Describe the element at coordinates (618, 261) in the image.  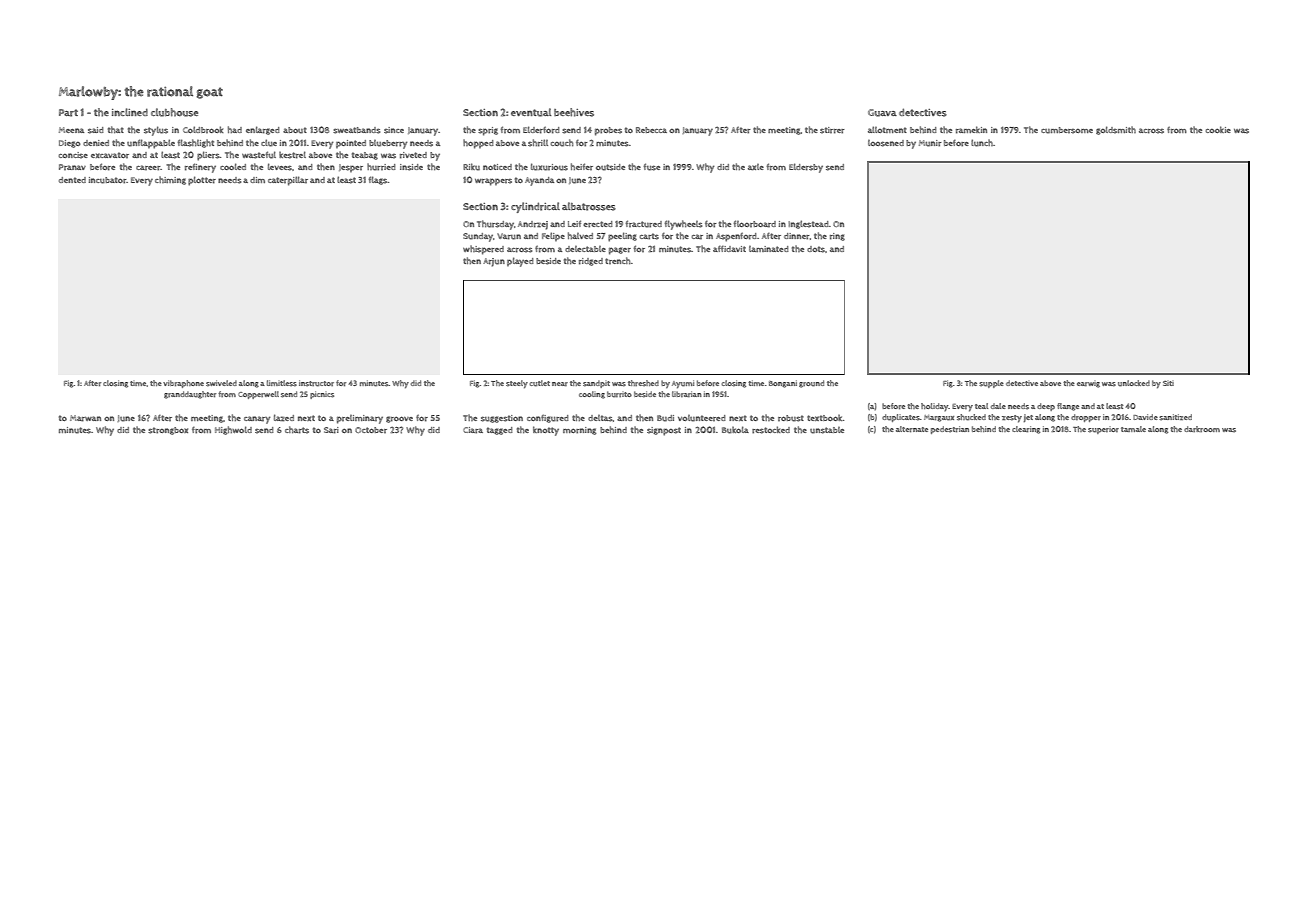
I see `trench` at that location.
